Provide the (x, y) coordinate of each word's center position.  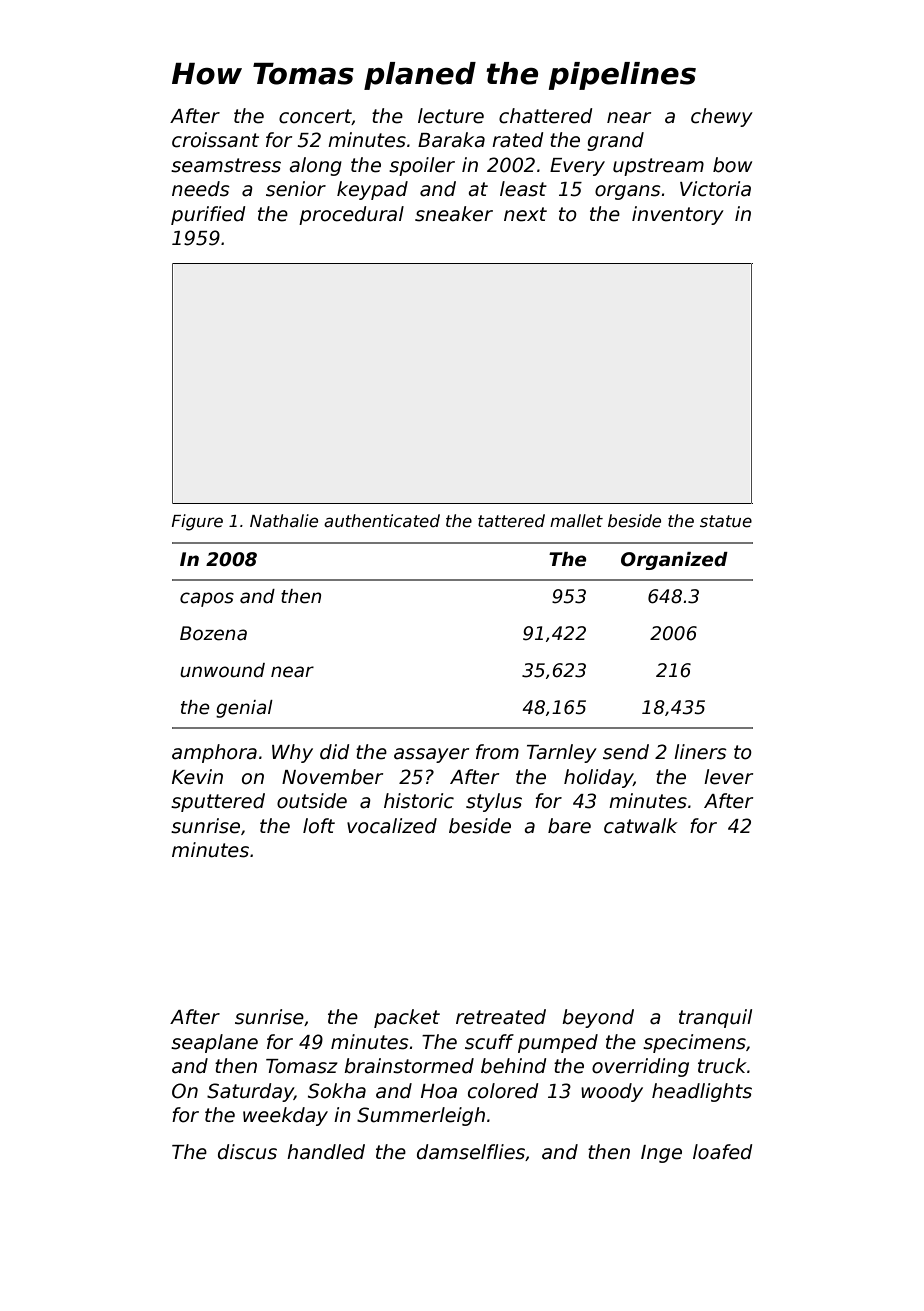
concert (315, 117)
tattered (511, 521)
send (626, 752)
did (334, 752)
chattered (545, 116)
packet (407, 1018)
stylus (494, 802)
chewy (722, 117)
